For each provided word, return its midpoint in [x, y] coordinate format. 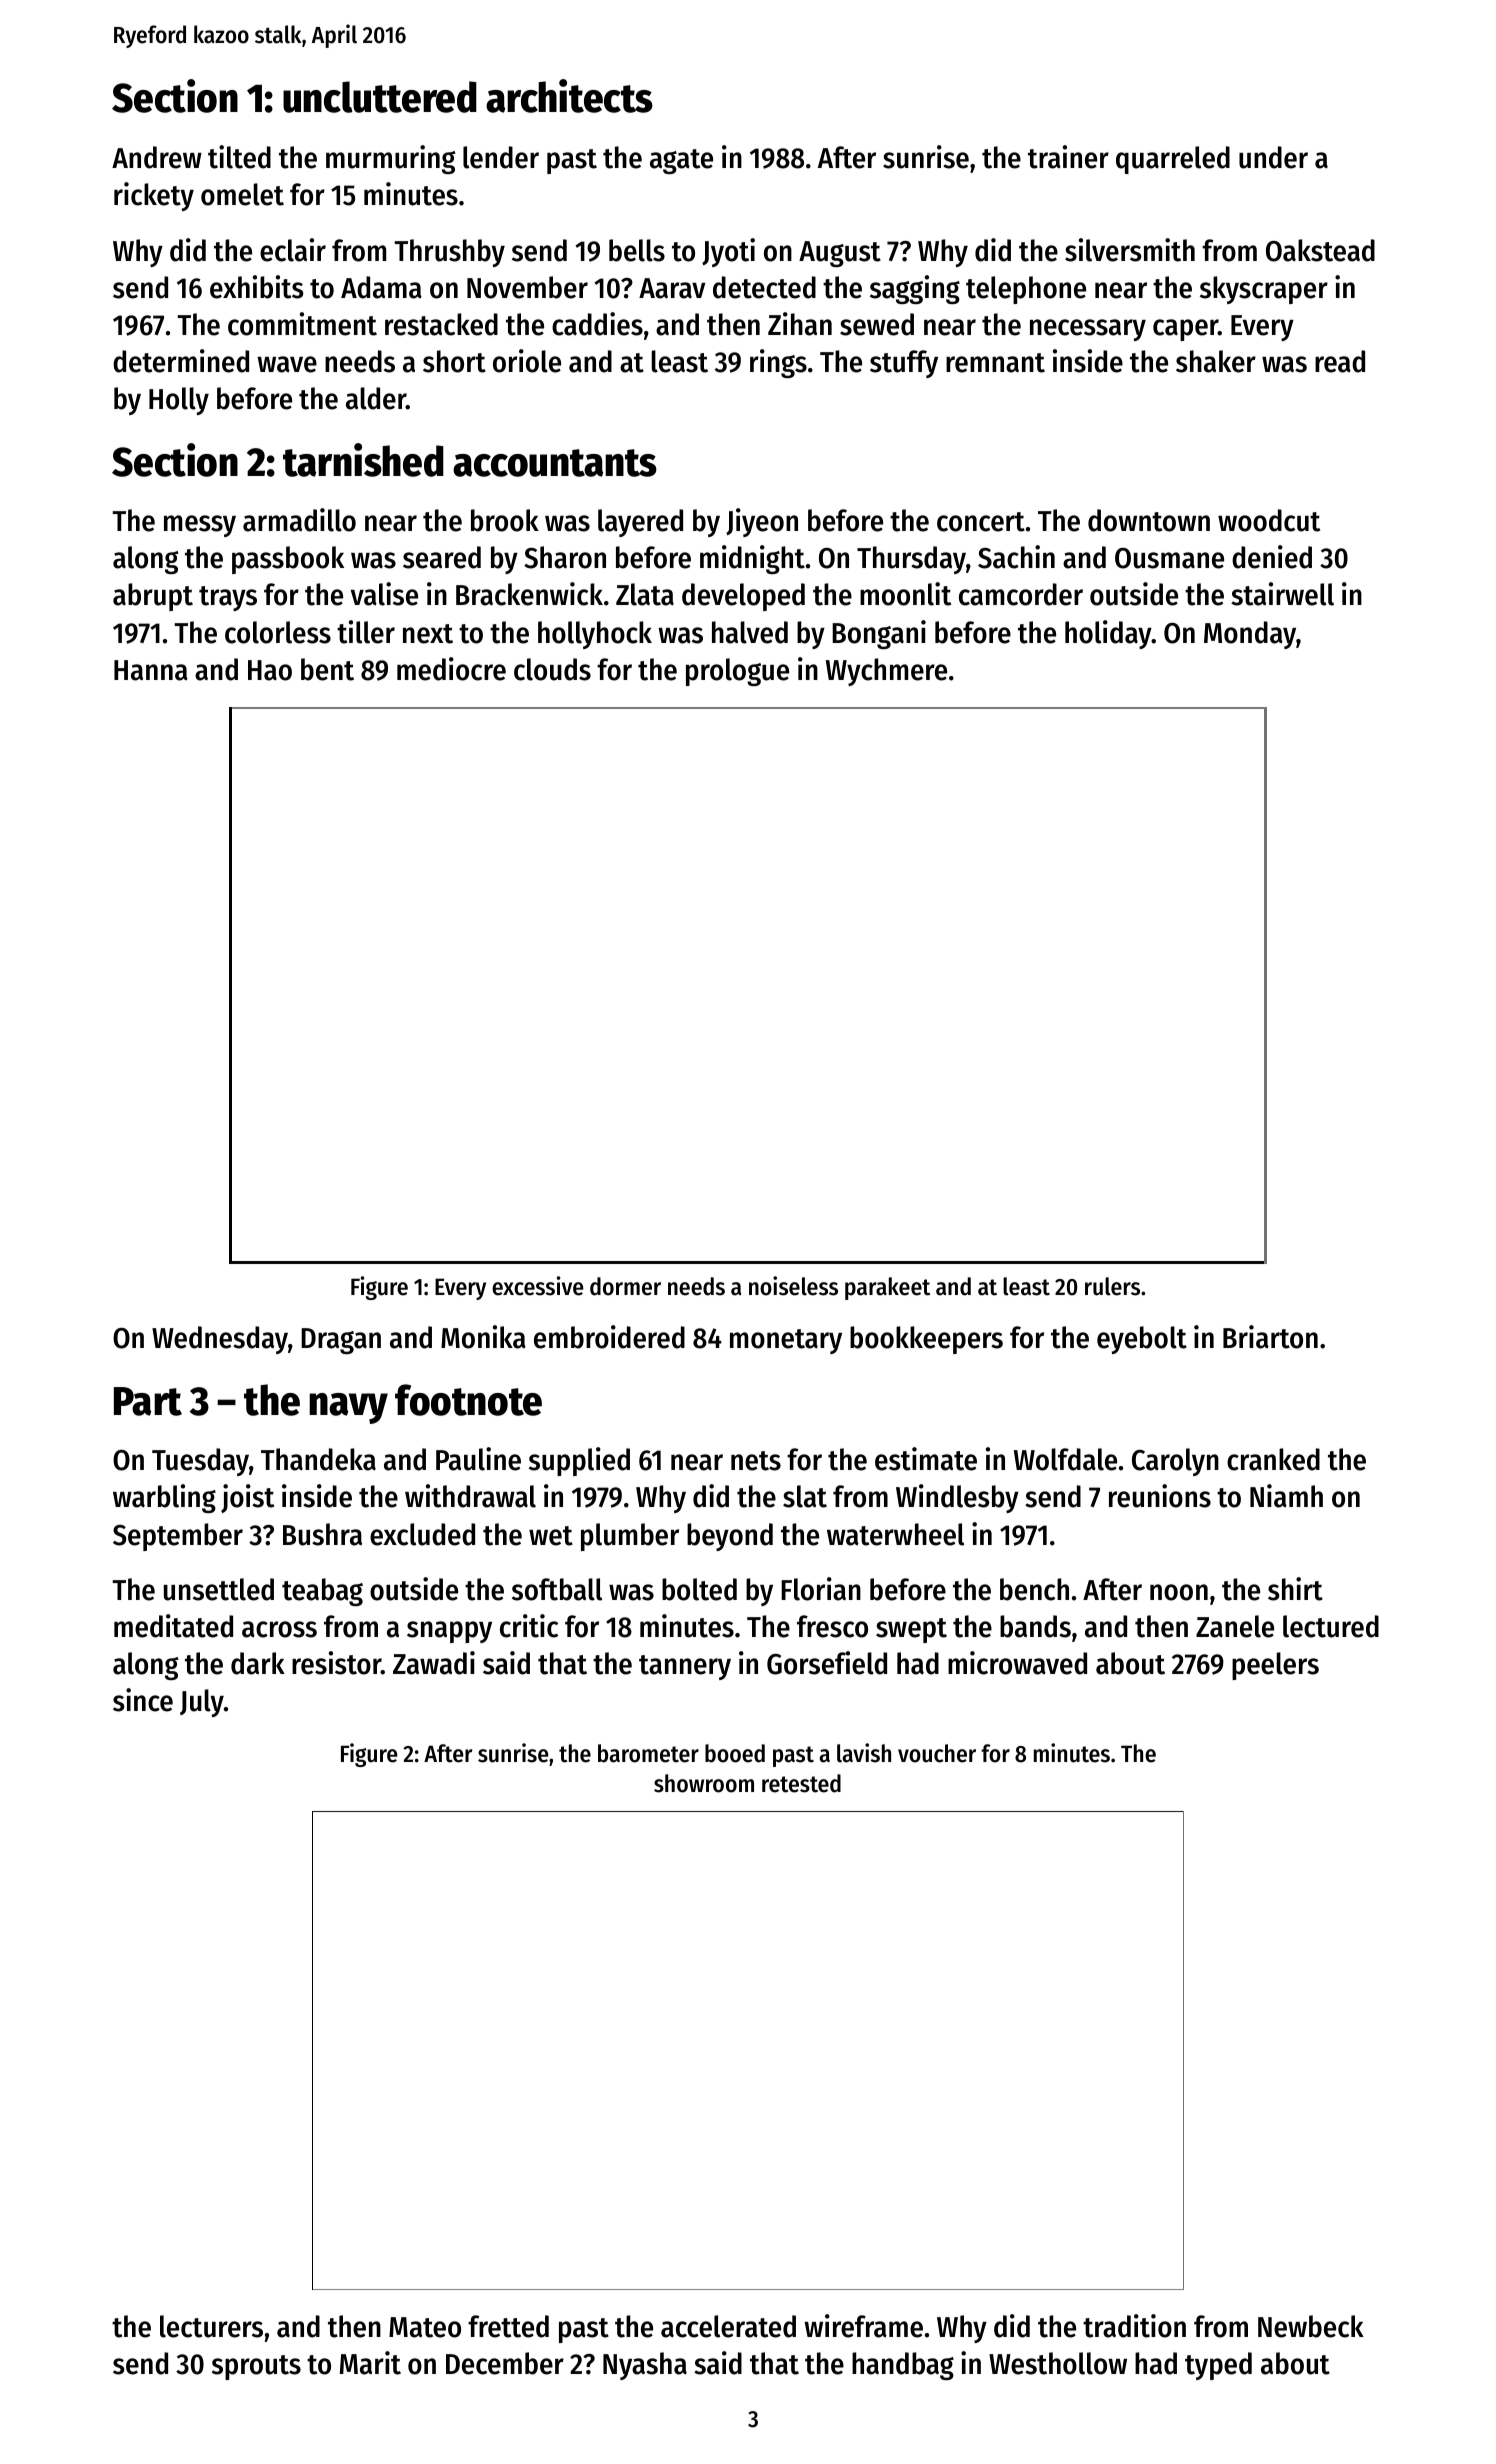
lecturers [211, 2326]
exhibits [257, 287]
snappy [449, 1632]
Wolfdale [1065, 1459]
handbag [903, 2366]
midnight [752, 559]
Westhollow [1058, 2363]
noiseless [793, 1286]
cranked [1273, 1459]
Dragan [341, 1341]
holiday [1108, 634]
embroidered [609, 1337]
